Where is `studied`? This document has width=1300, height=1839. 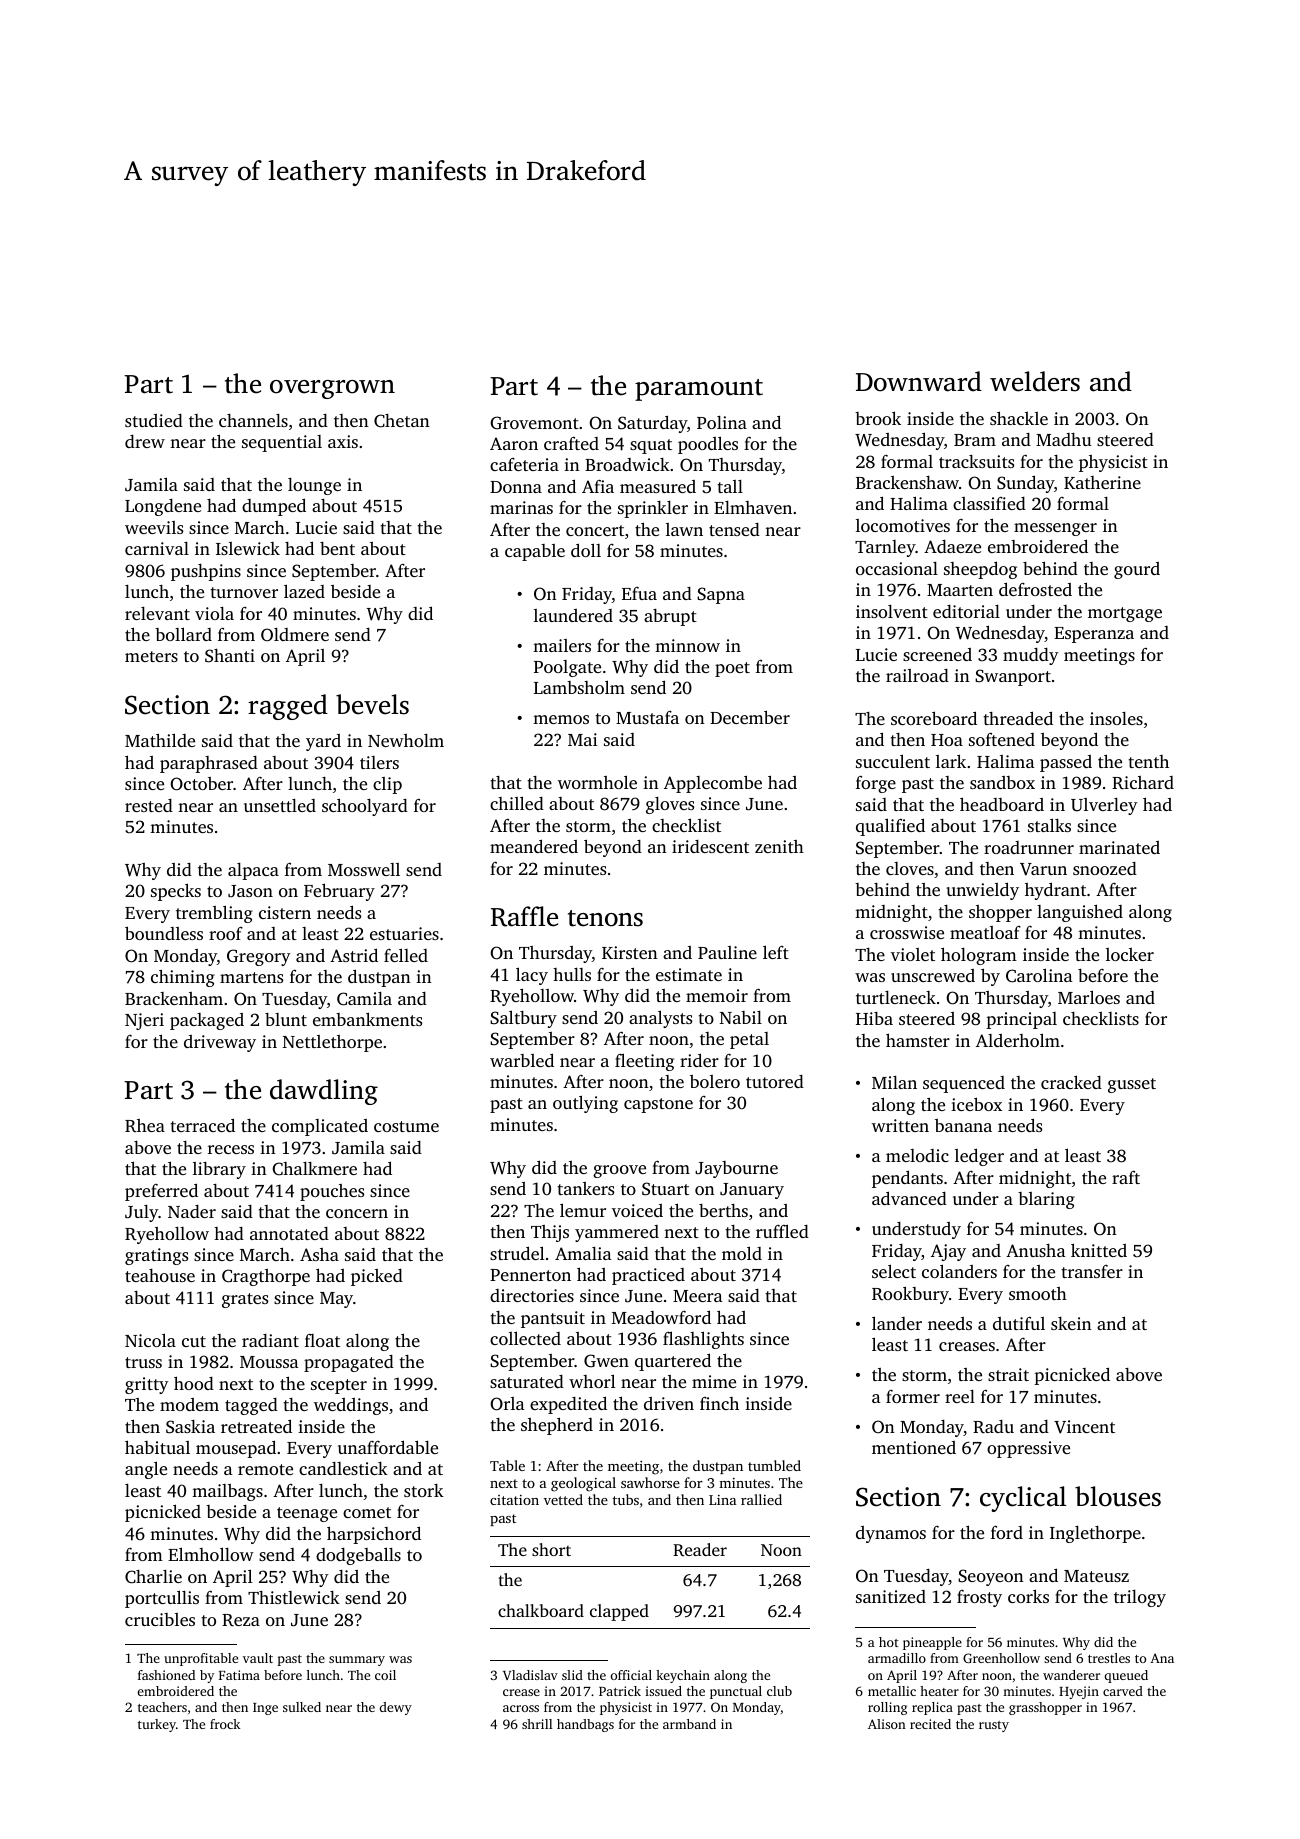
studied is located at coordinates (154, 420).
